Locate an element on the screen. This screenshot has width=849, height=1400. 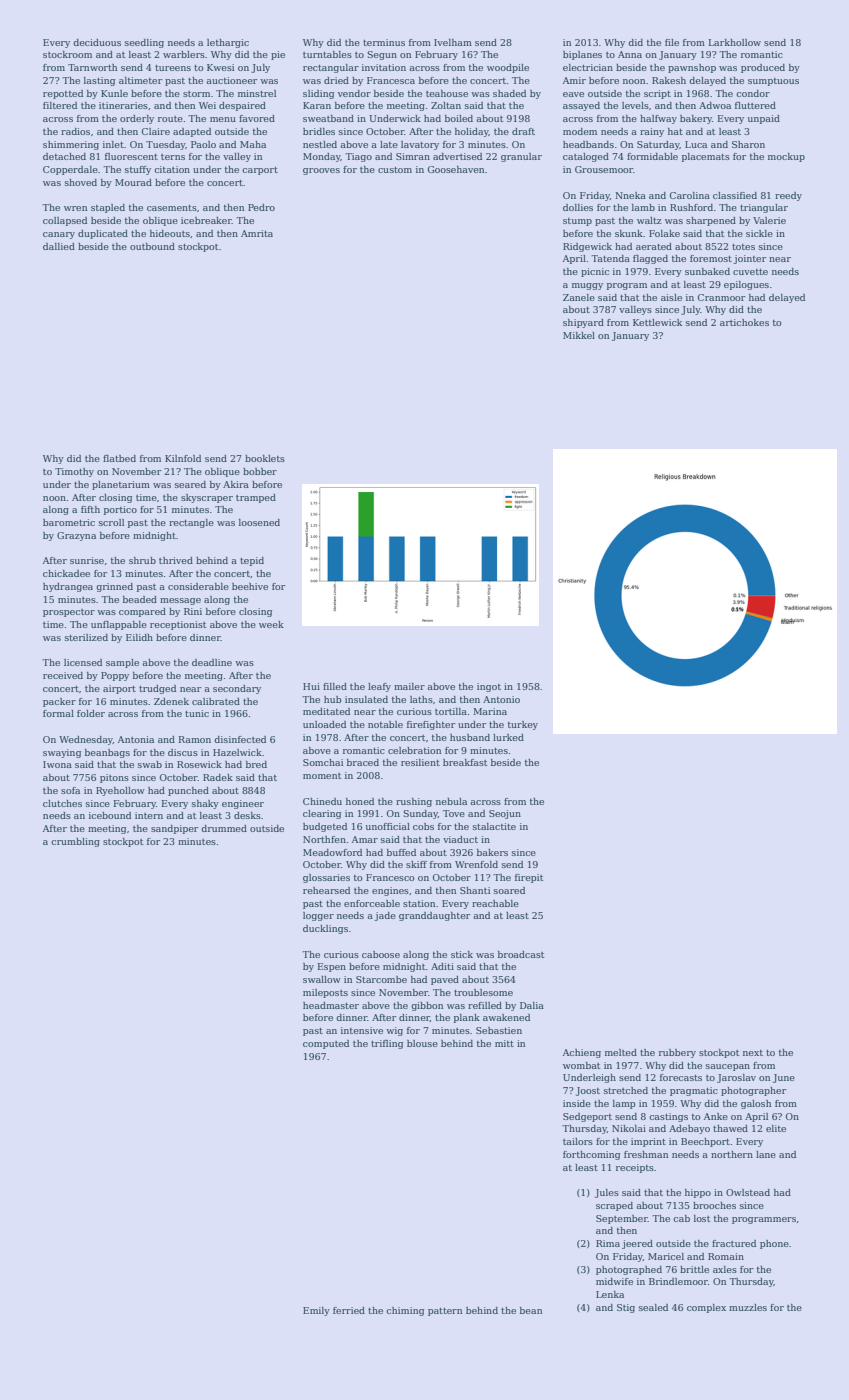
computed is located at coordinates (326, 1044).
